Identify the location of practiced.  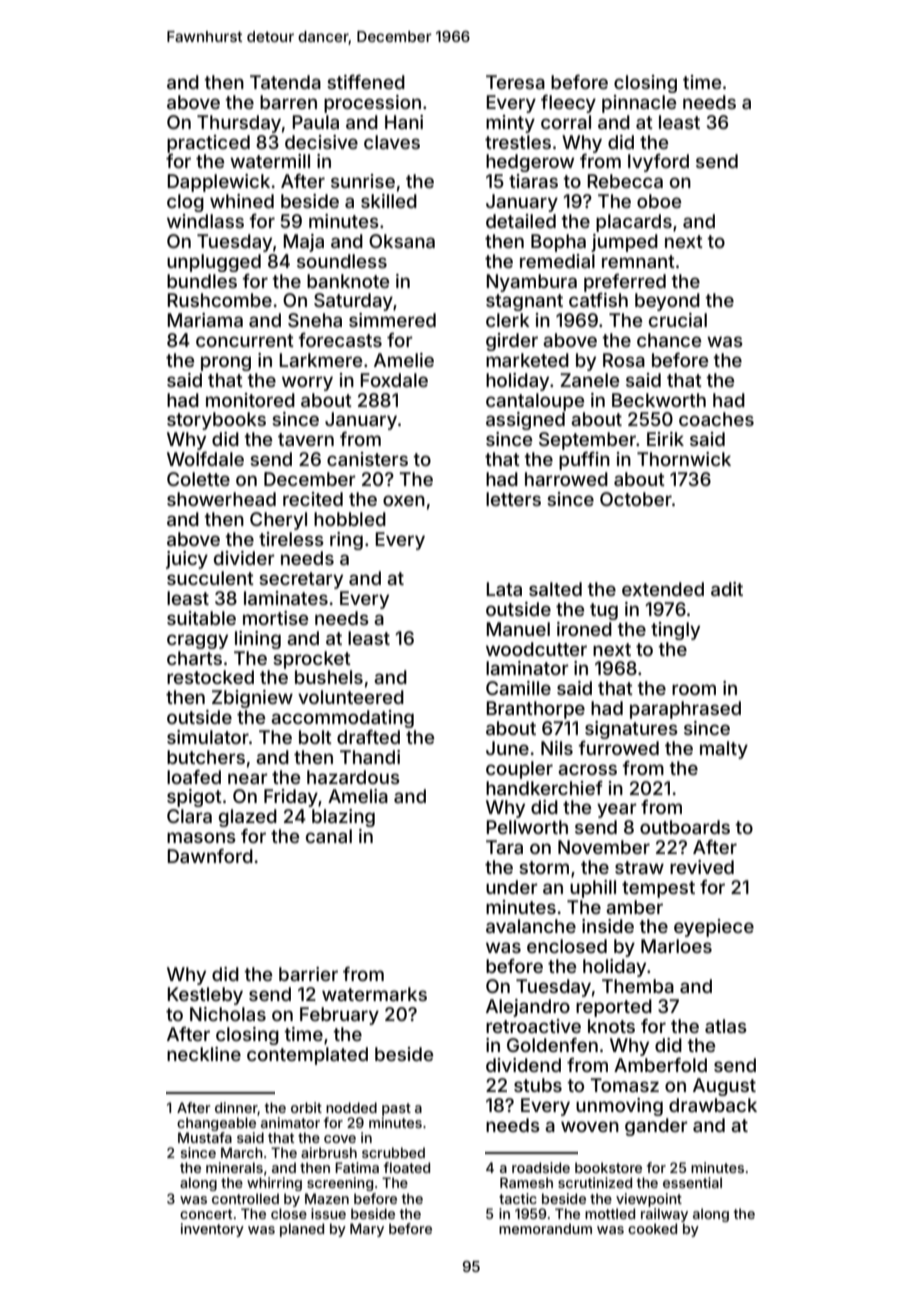
(208, 144).
